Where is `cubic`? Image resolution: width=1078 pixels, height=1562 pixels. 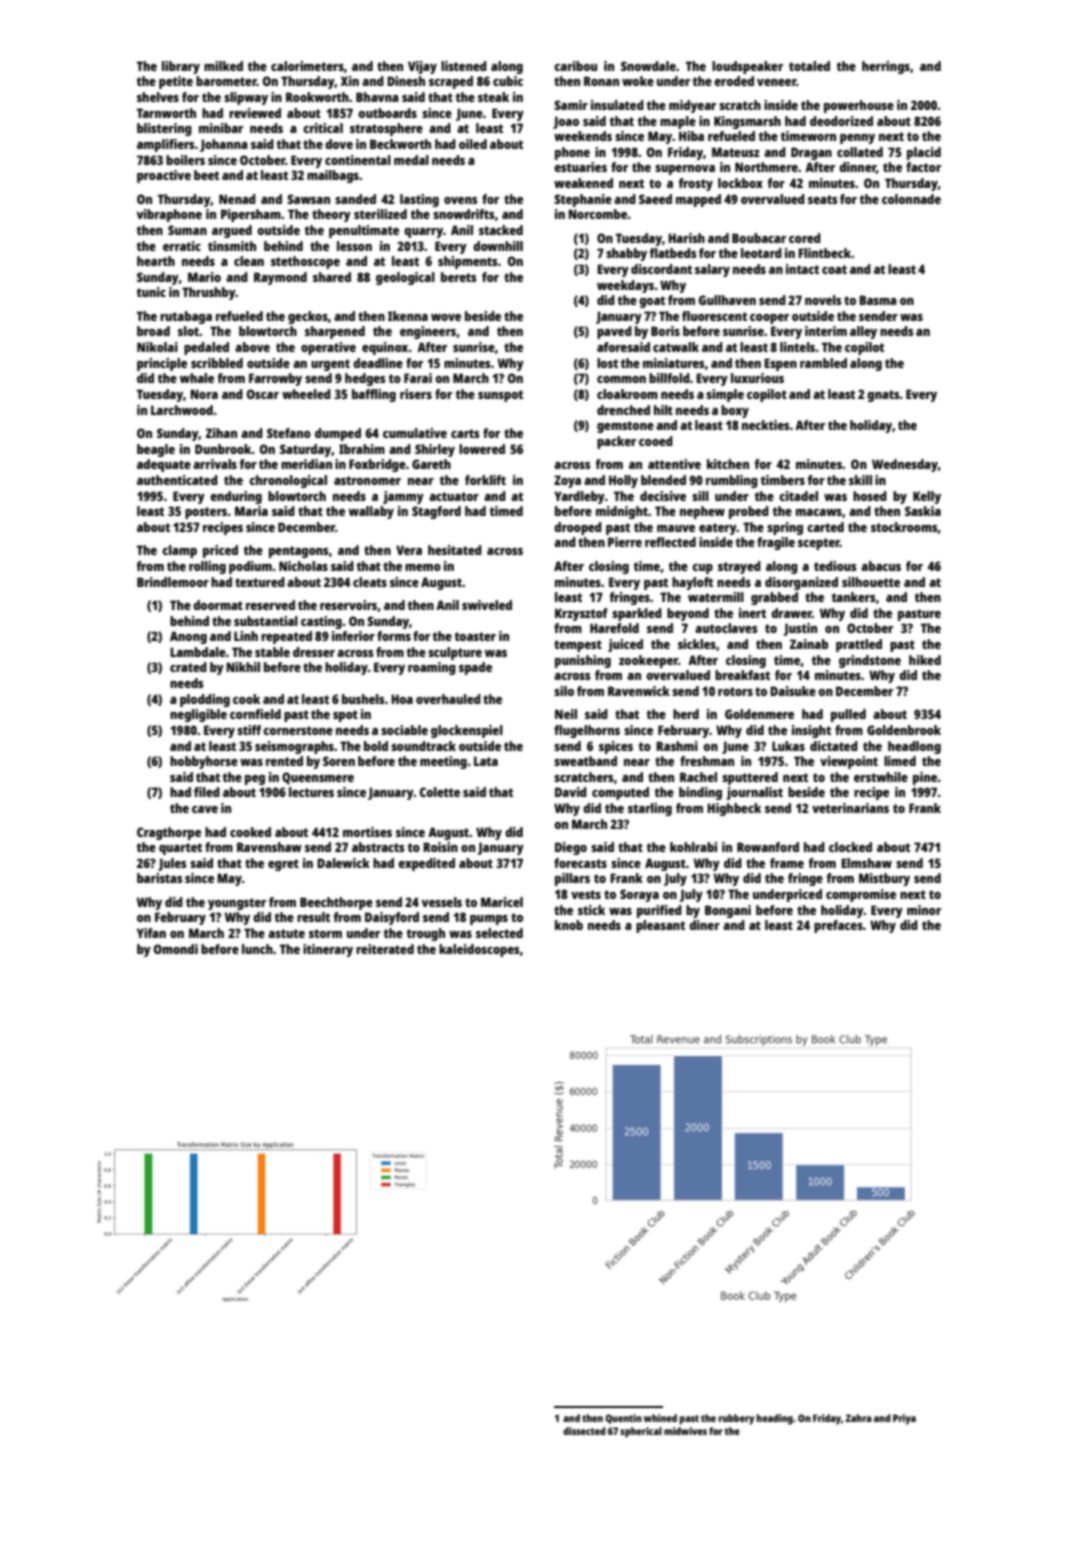
cubic is located at coordinates (508, 81).
